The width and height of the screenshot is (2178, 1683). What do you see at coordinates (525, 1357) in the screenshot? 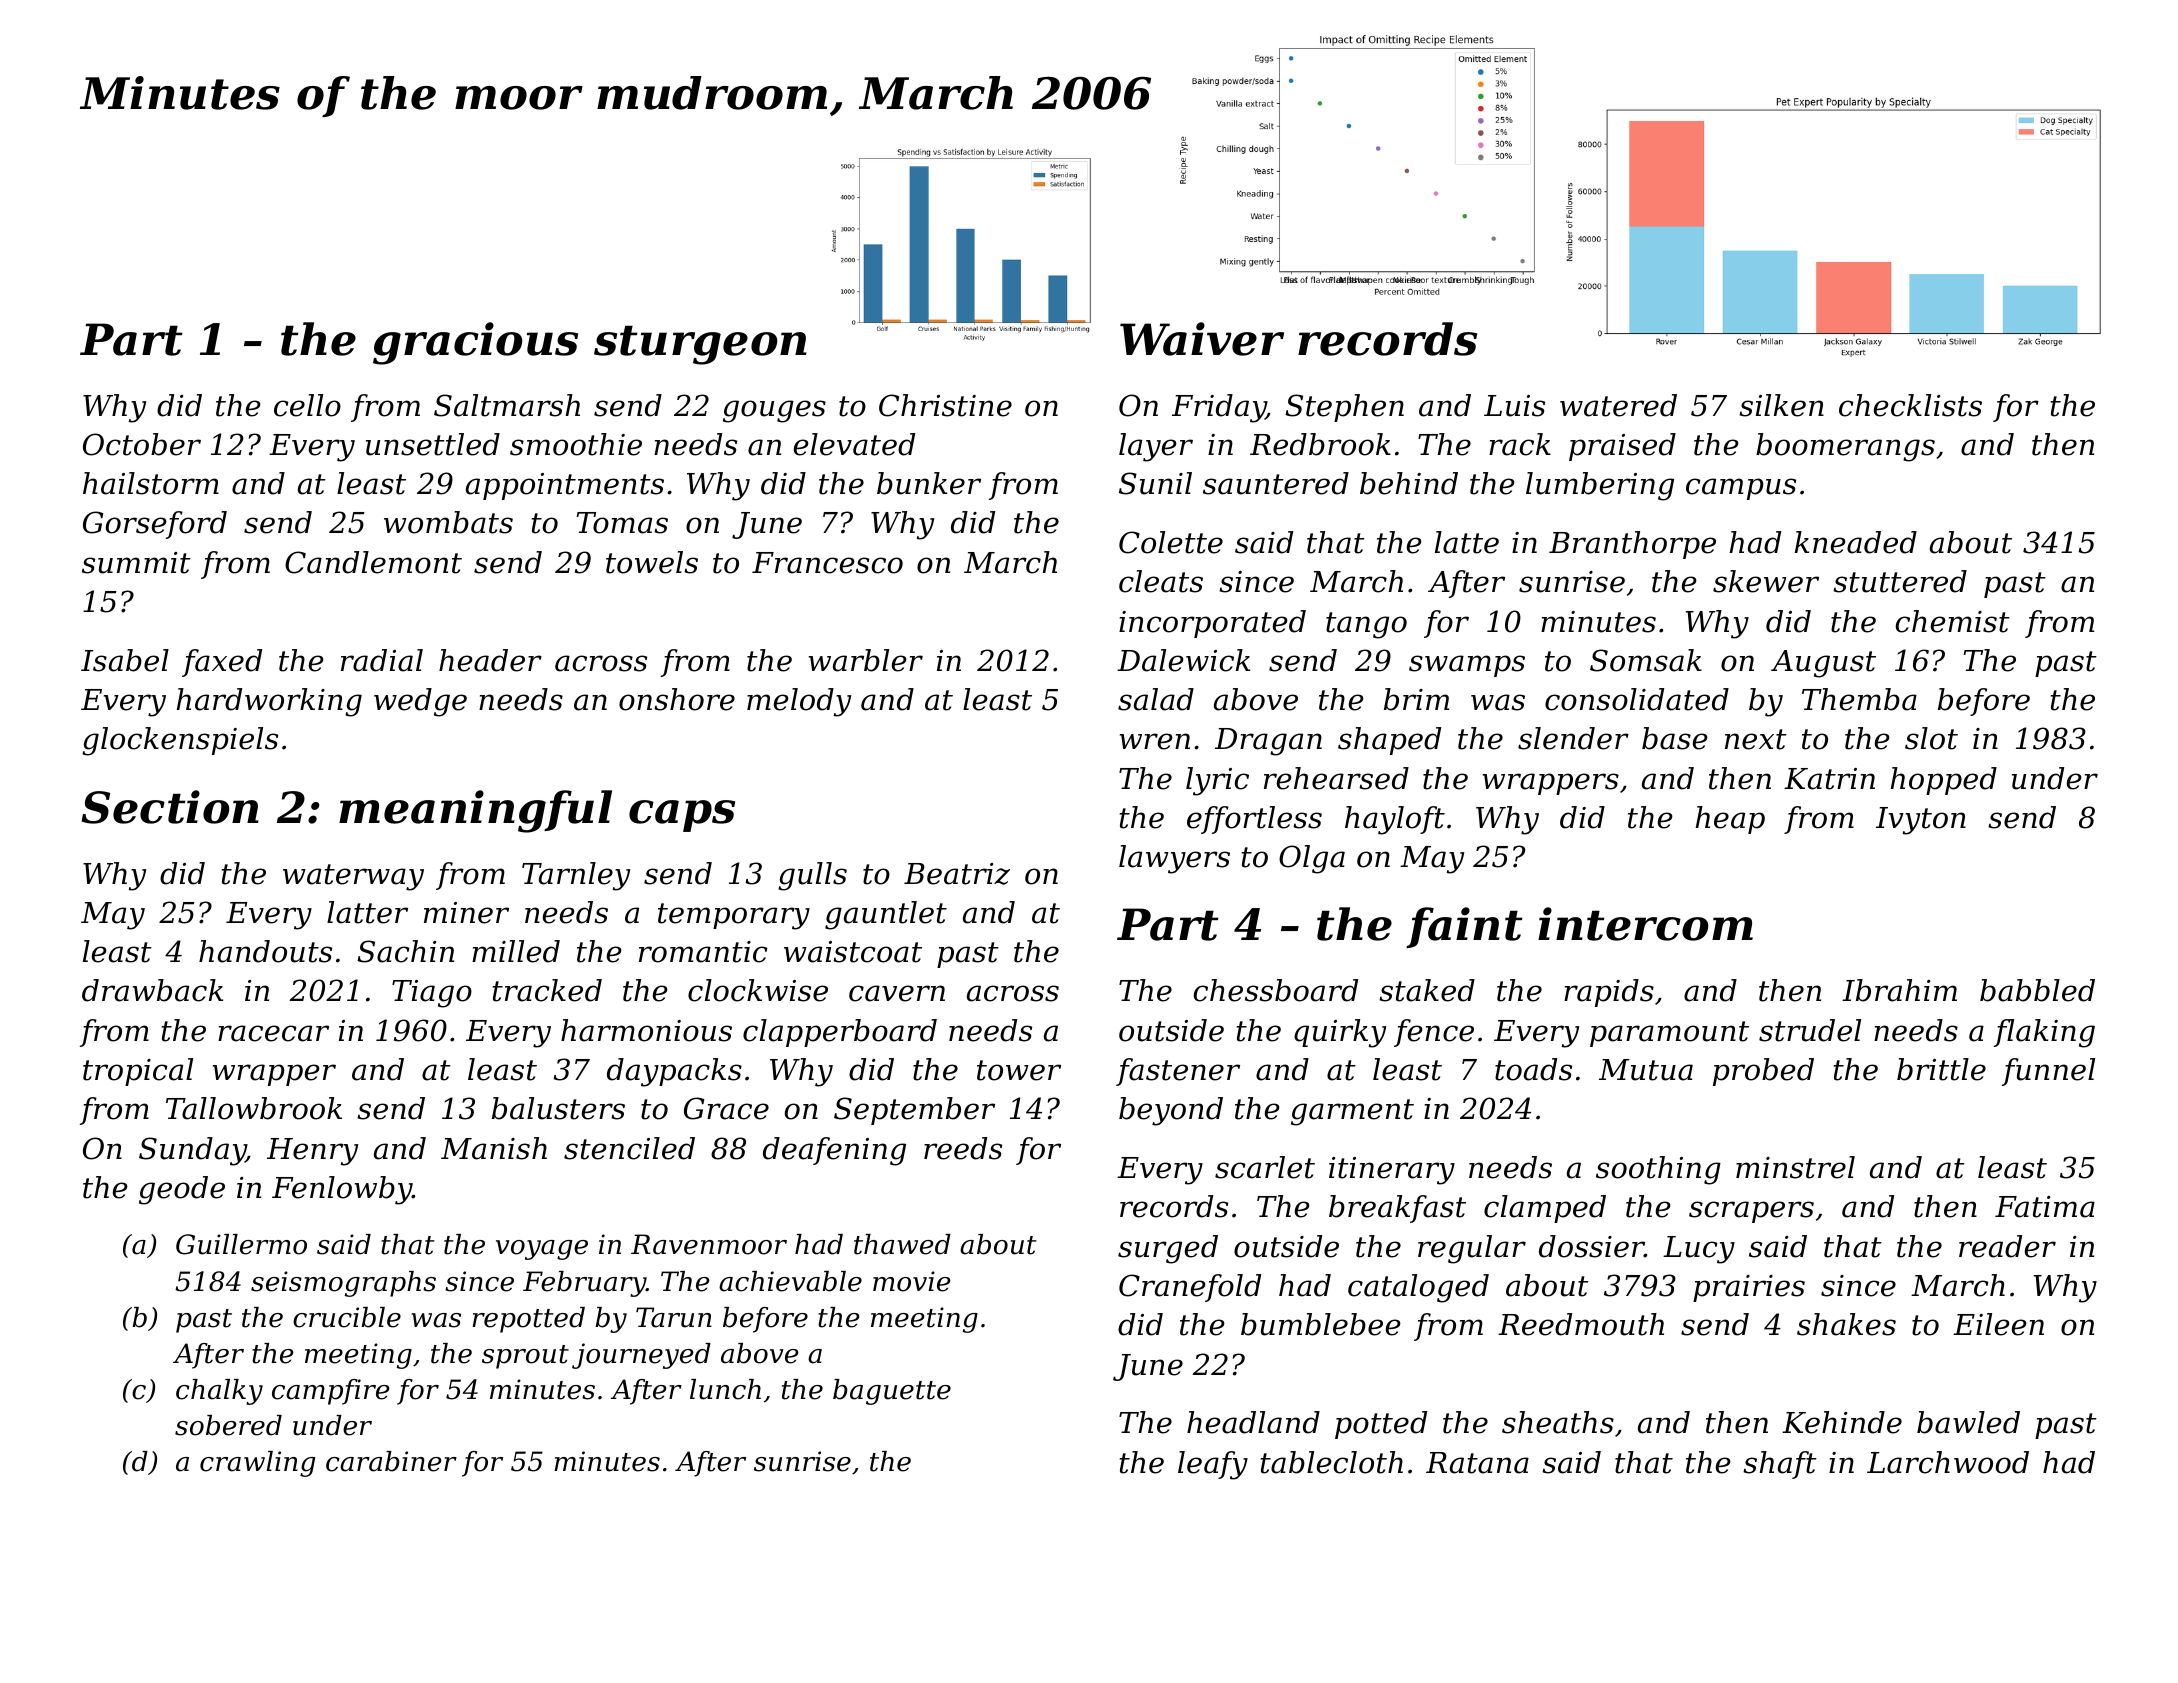
I see `sprout` at bounding box center [525, 1357].
